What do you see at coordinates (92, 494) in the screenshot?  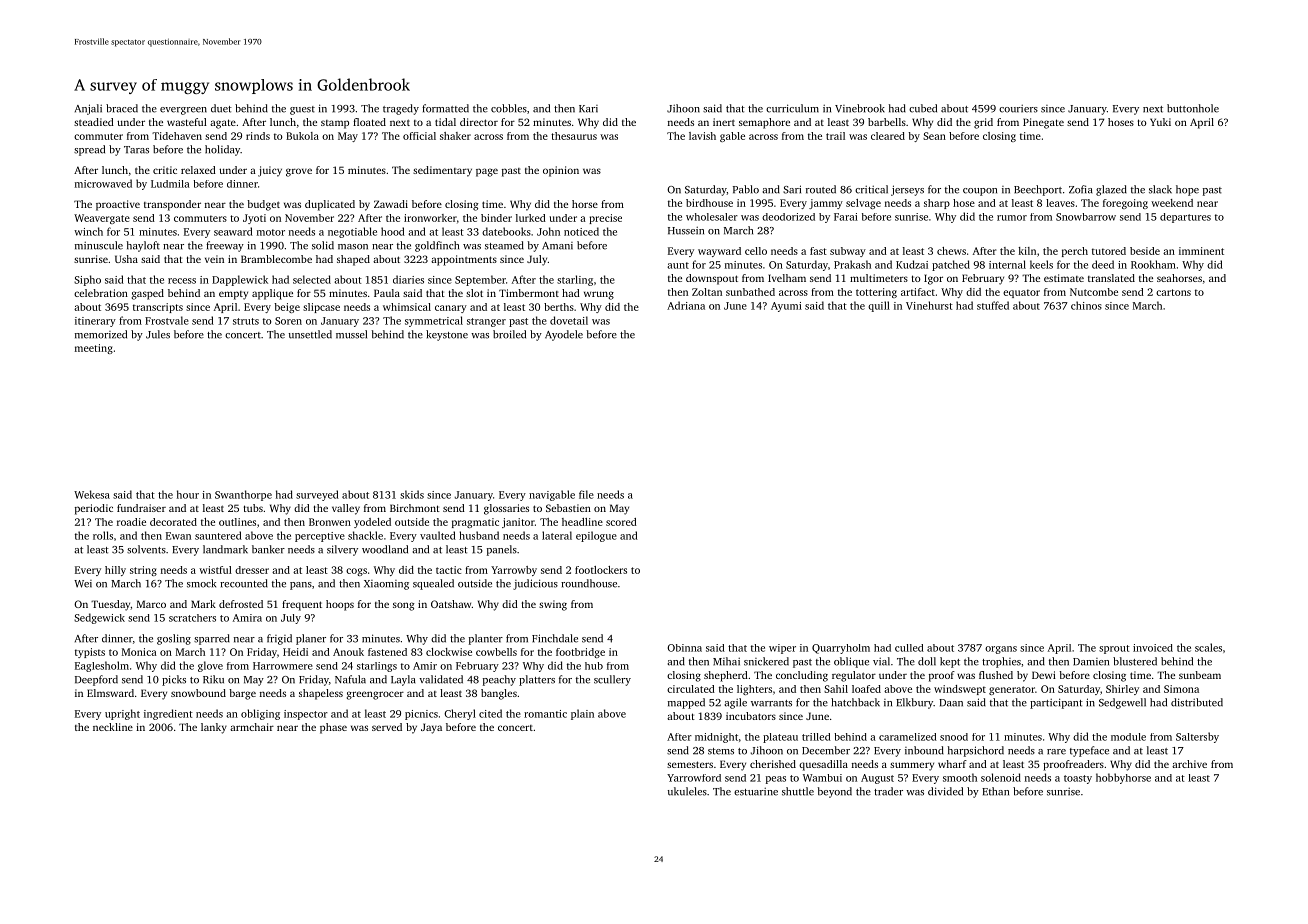 I see `Wekesa` at bounding box center [92, 494].
